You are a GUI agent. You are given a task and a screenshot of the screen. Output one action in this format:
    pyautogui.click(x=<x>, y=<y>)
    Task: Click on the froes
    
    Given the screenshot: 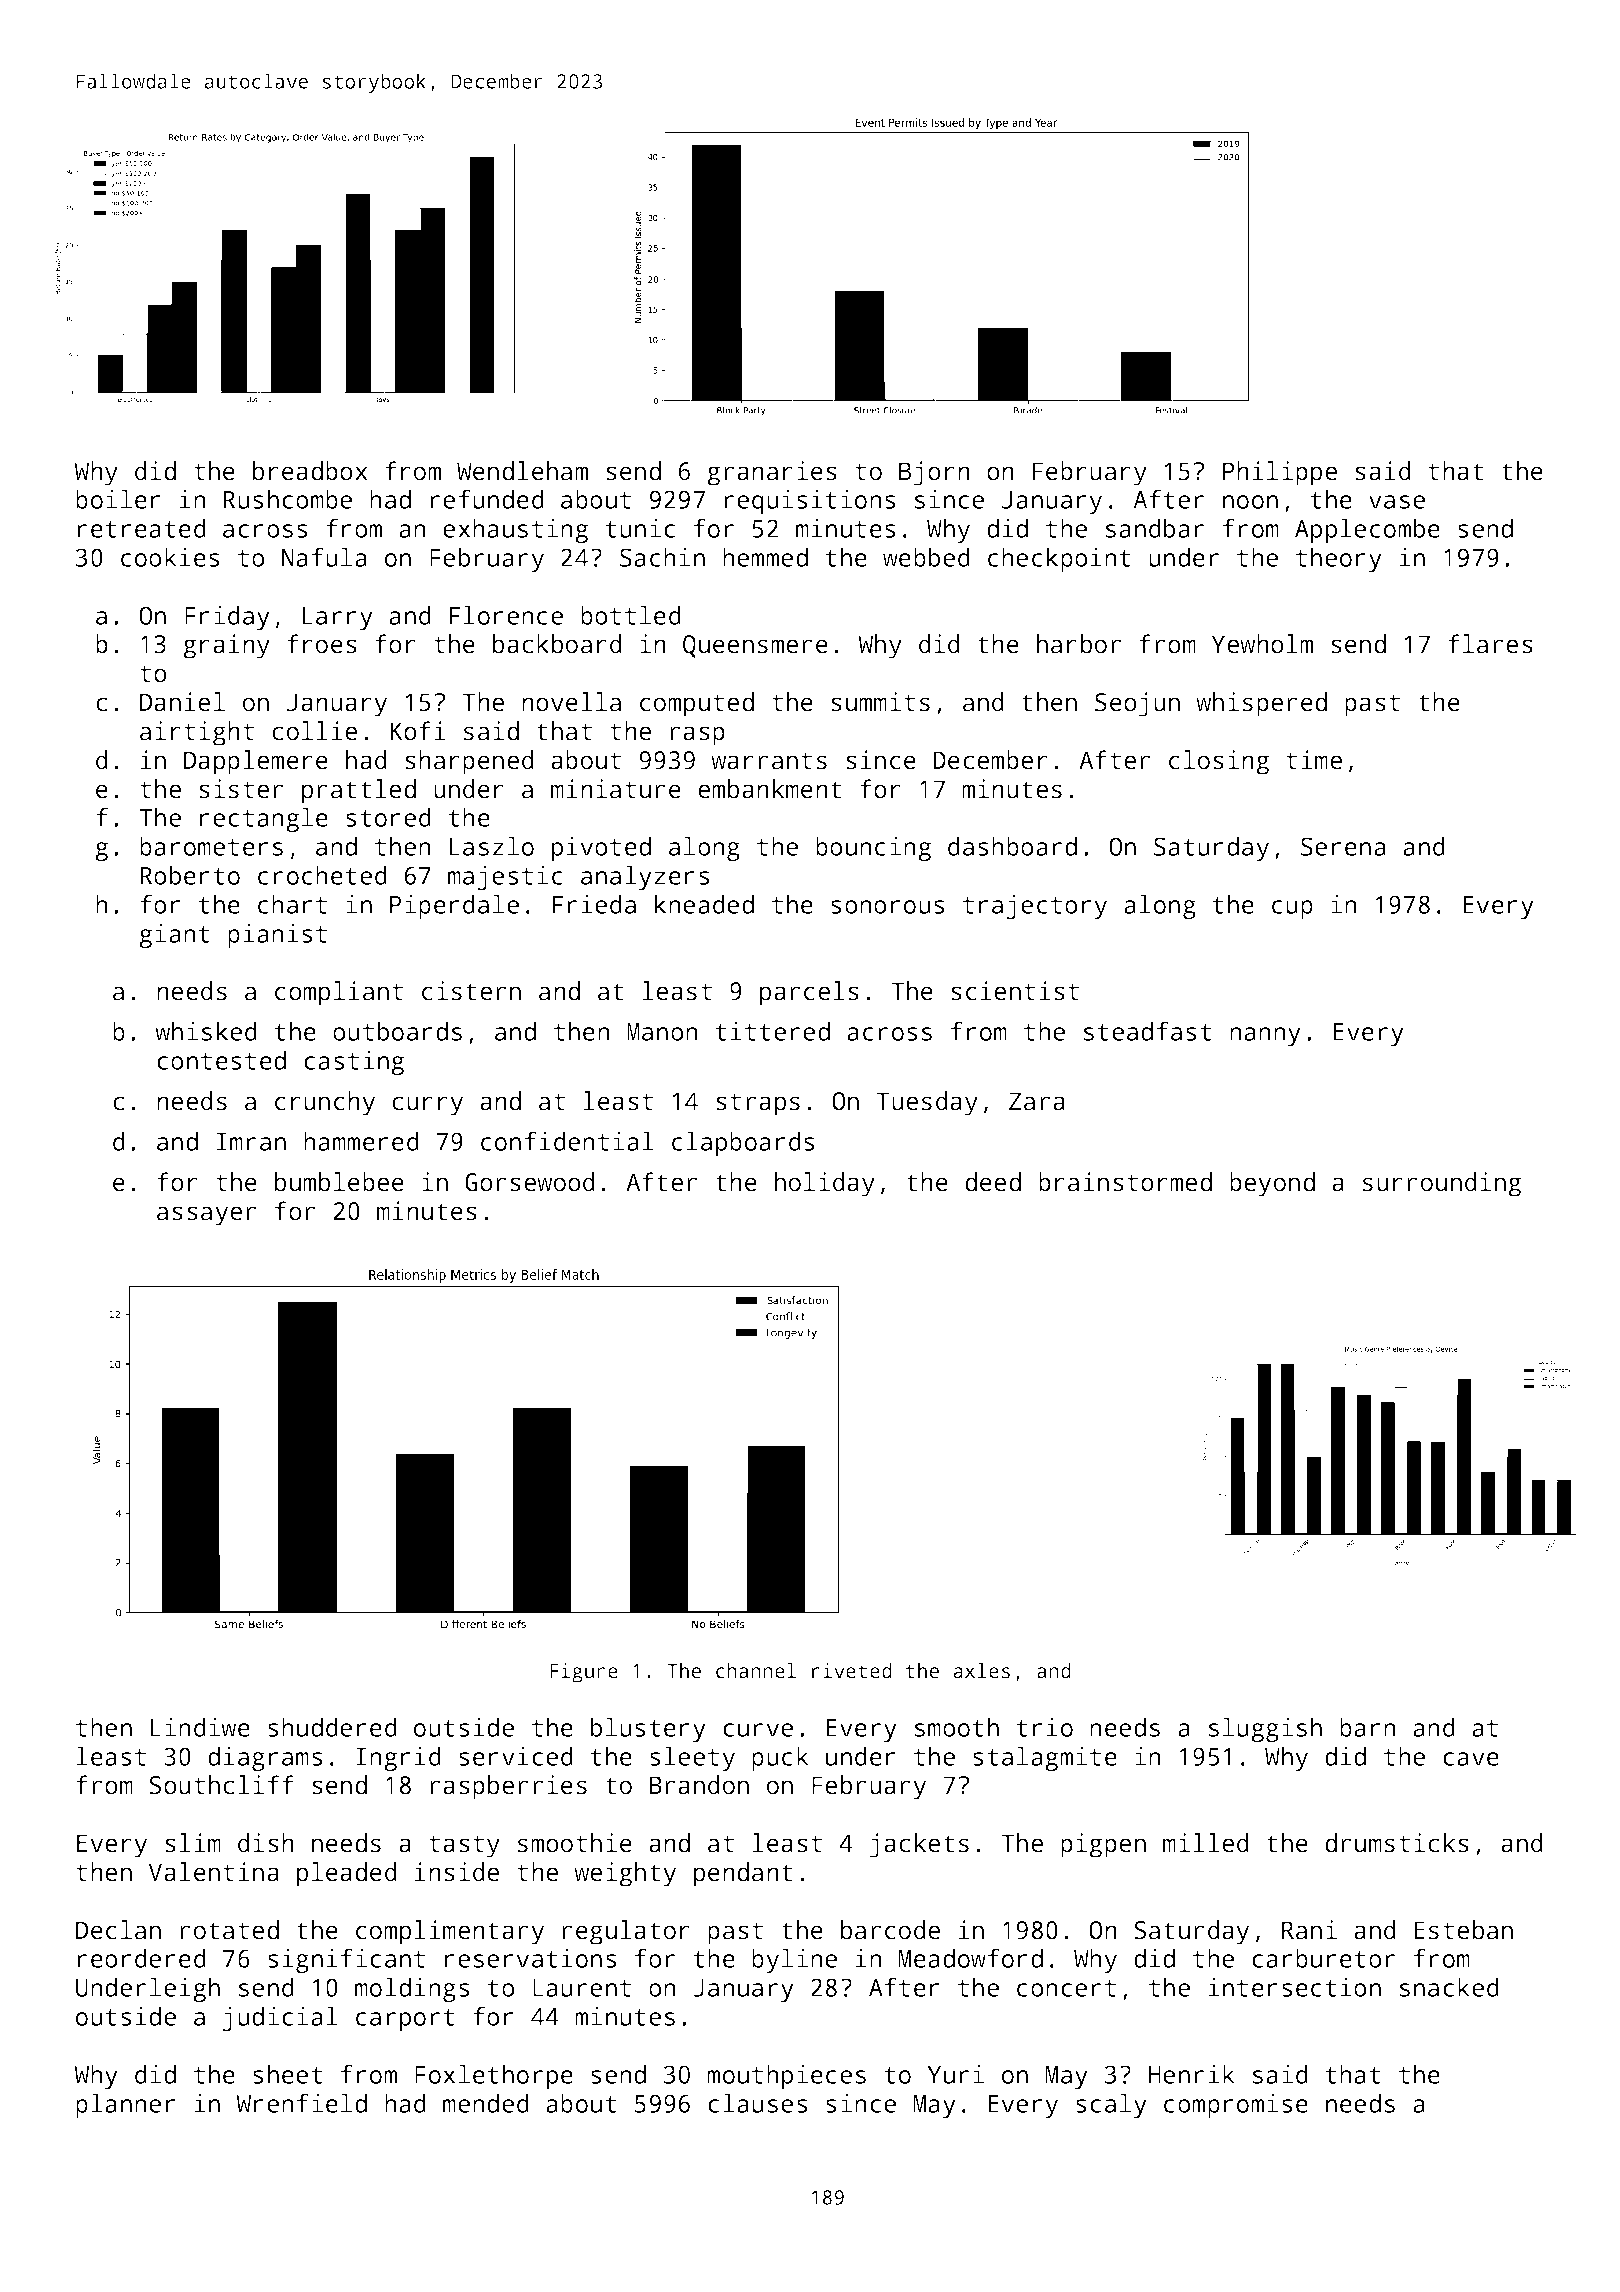 What is the action you would take?
    pyautogui.click(x=322, y=644)
